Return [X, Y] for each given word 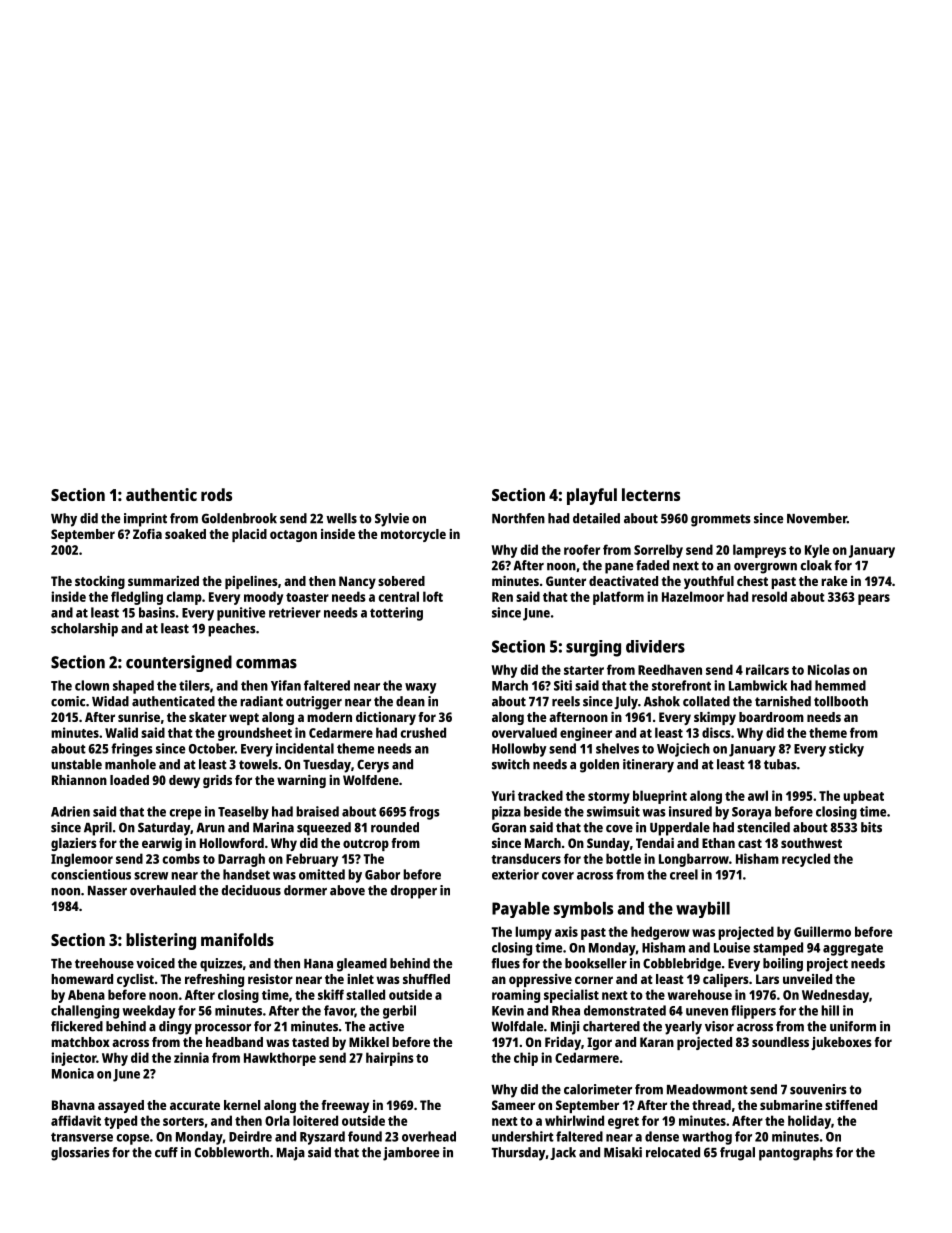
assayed [121, 1106]
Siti [563, 685]
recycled [806, 860]
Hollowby [519, 750]
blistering [161, 941]
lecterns [651, 494]
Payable [521, 910]
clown [92, 685]
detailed [596, 518]
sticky [846, 750]
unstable [76, 764]
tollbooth [841, 701]
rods [216, 494]
